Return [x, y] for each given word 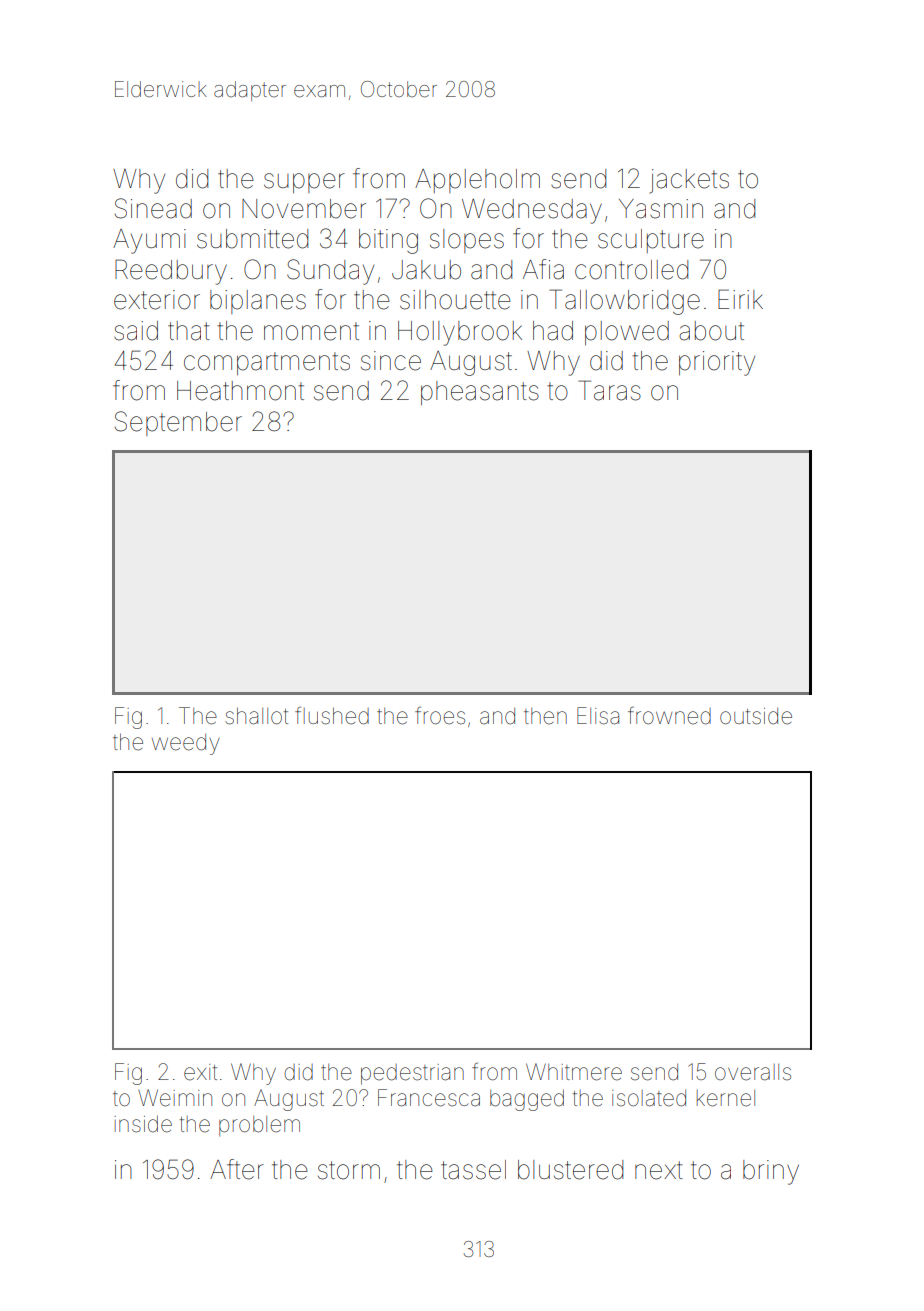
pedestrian [412, 1074]
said [136, 331]
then [545, 716]
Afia [543, 269]
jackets [689, 181]
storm [349, 1170]
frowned [669, 716]
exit [200, 1072]
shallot [256, 716]
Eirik [740, 299]
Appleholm [477, 181]
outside [756, 716]
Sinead [153, 208]
